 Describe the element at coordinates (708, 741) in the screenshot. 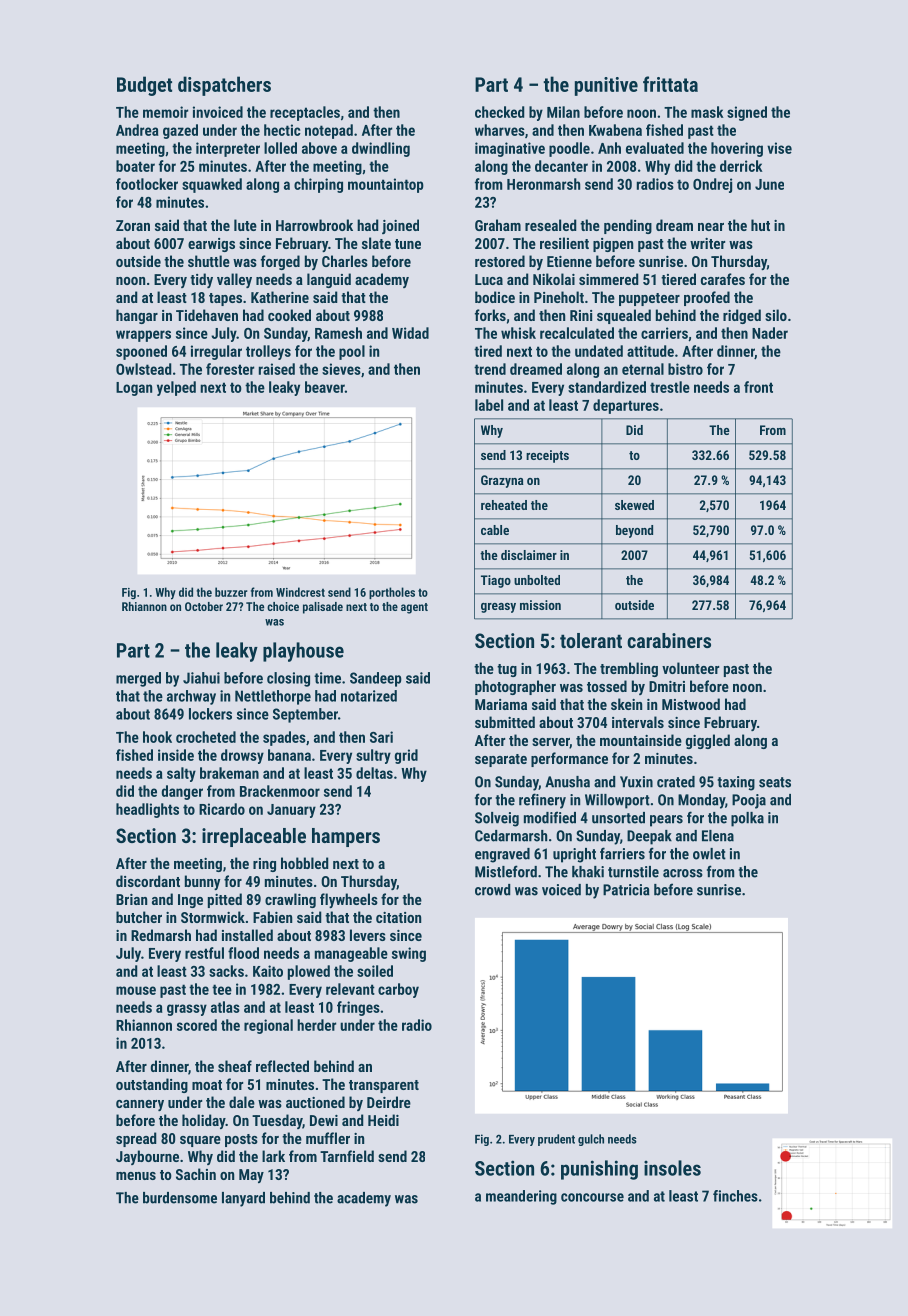

I see `giggled` at that location.
